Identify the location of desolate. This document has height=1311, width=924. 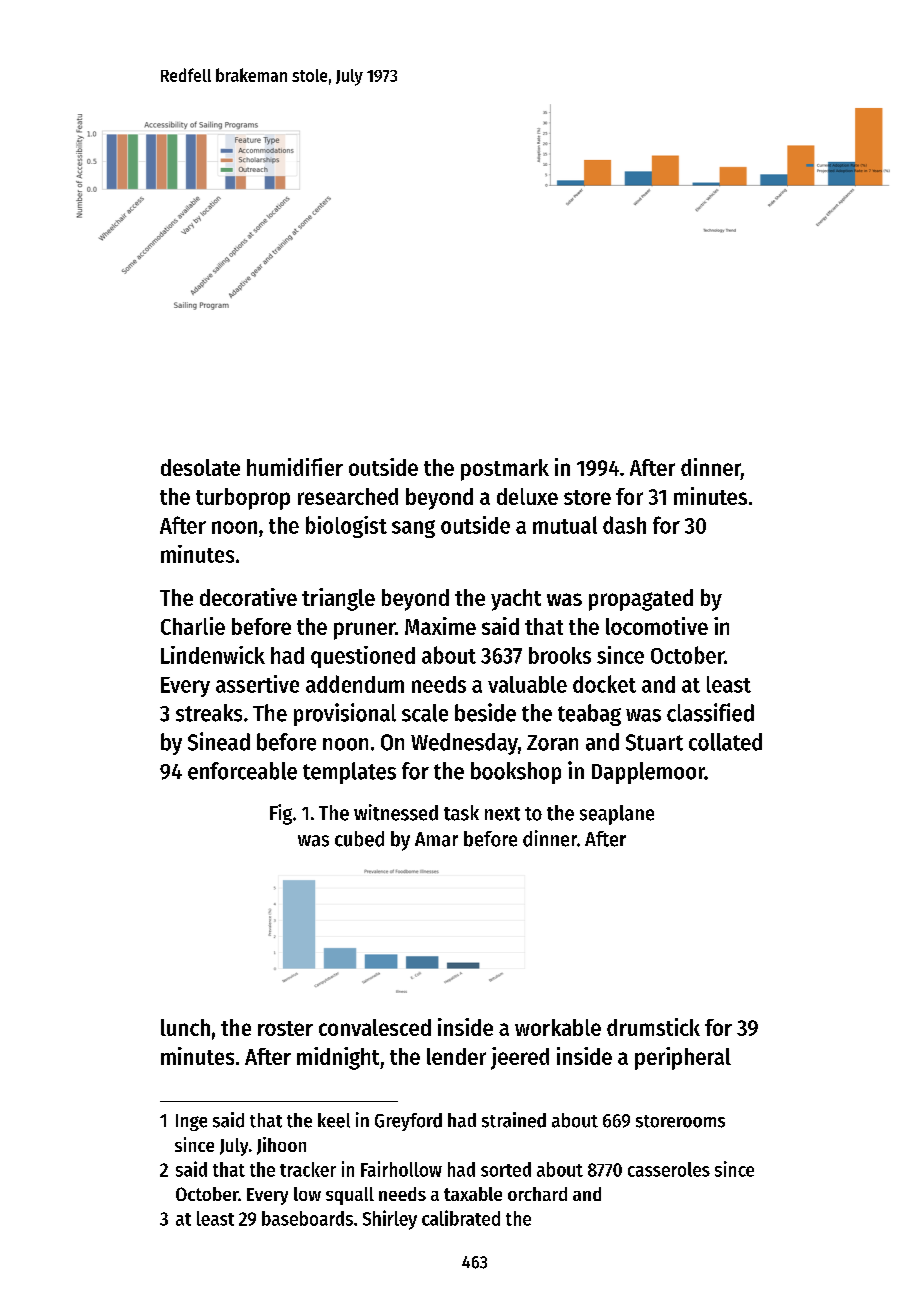
(200, 467).
